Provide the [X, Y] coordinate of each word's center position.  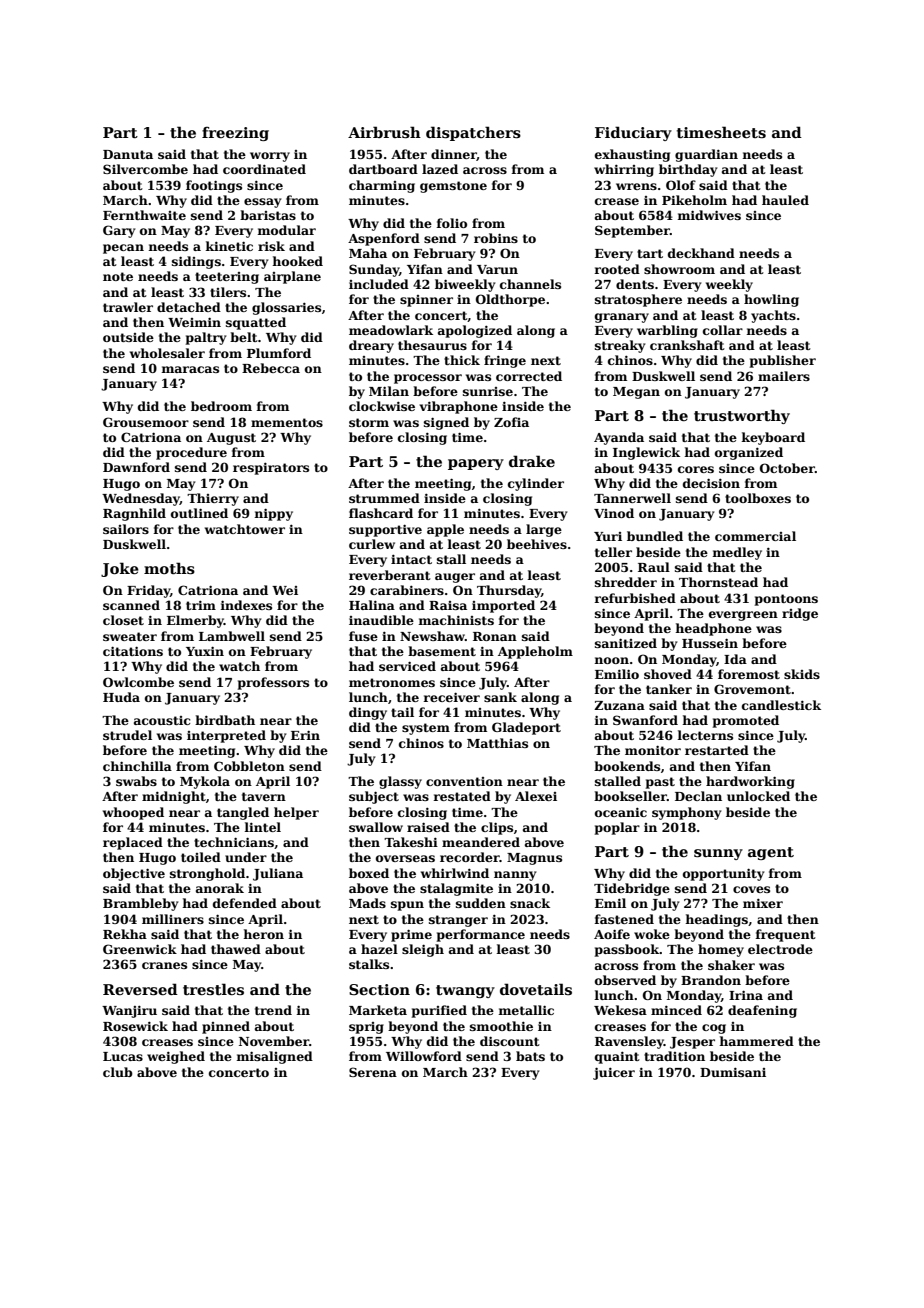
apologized [475, 331]
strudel [127, 735]
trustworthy [742, 416]
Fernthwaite [144, 215]
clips [497, 828]
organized [749, 453]
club [118, 1072]
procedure [191, 453]
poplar [617, 828]
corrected [529, 376]
